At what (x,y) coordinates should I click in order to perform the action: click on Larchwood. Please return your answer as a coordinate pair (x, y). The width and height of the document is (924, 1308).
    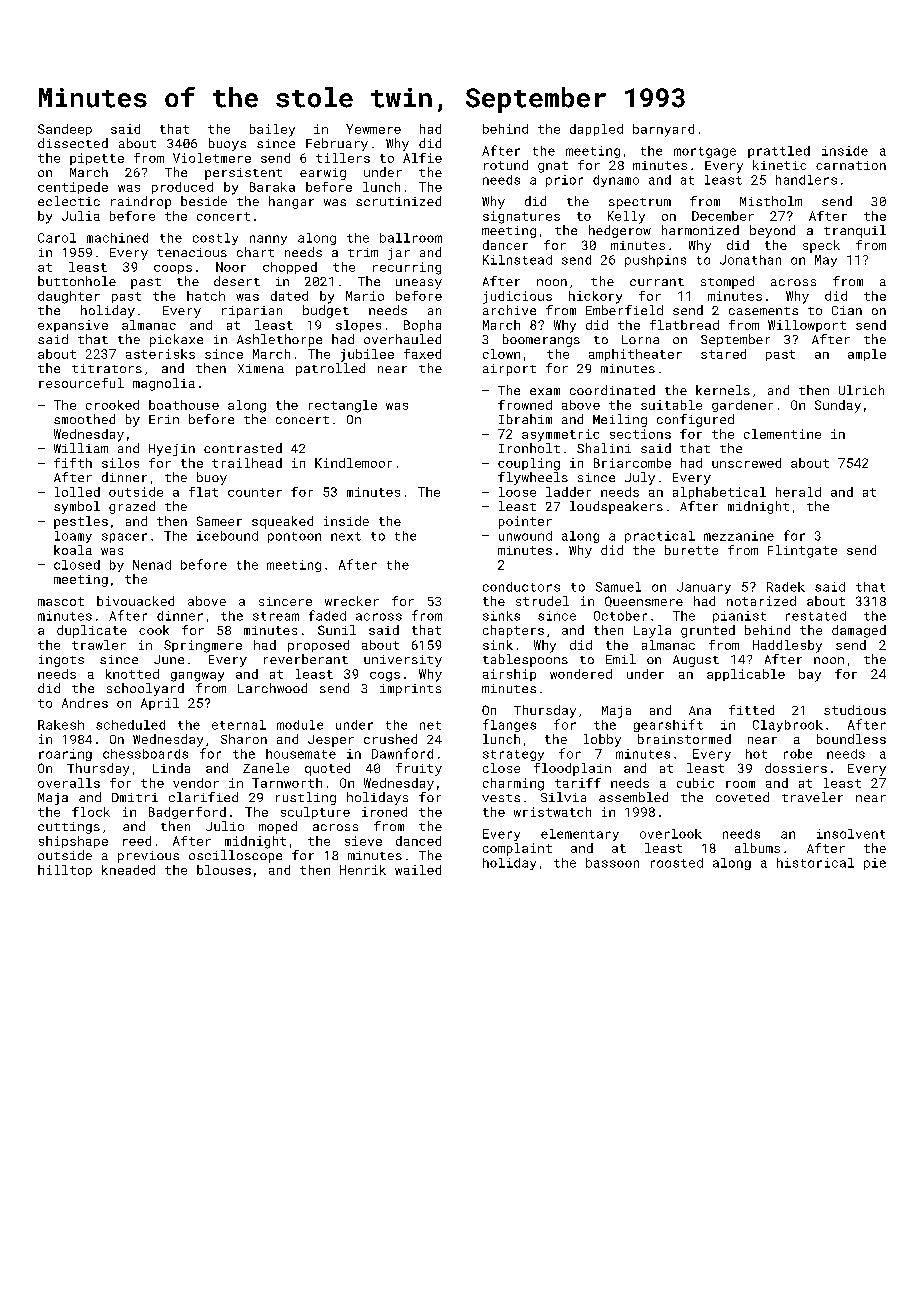
    Looking at the image, I should click on (272, 688).
